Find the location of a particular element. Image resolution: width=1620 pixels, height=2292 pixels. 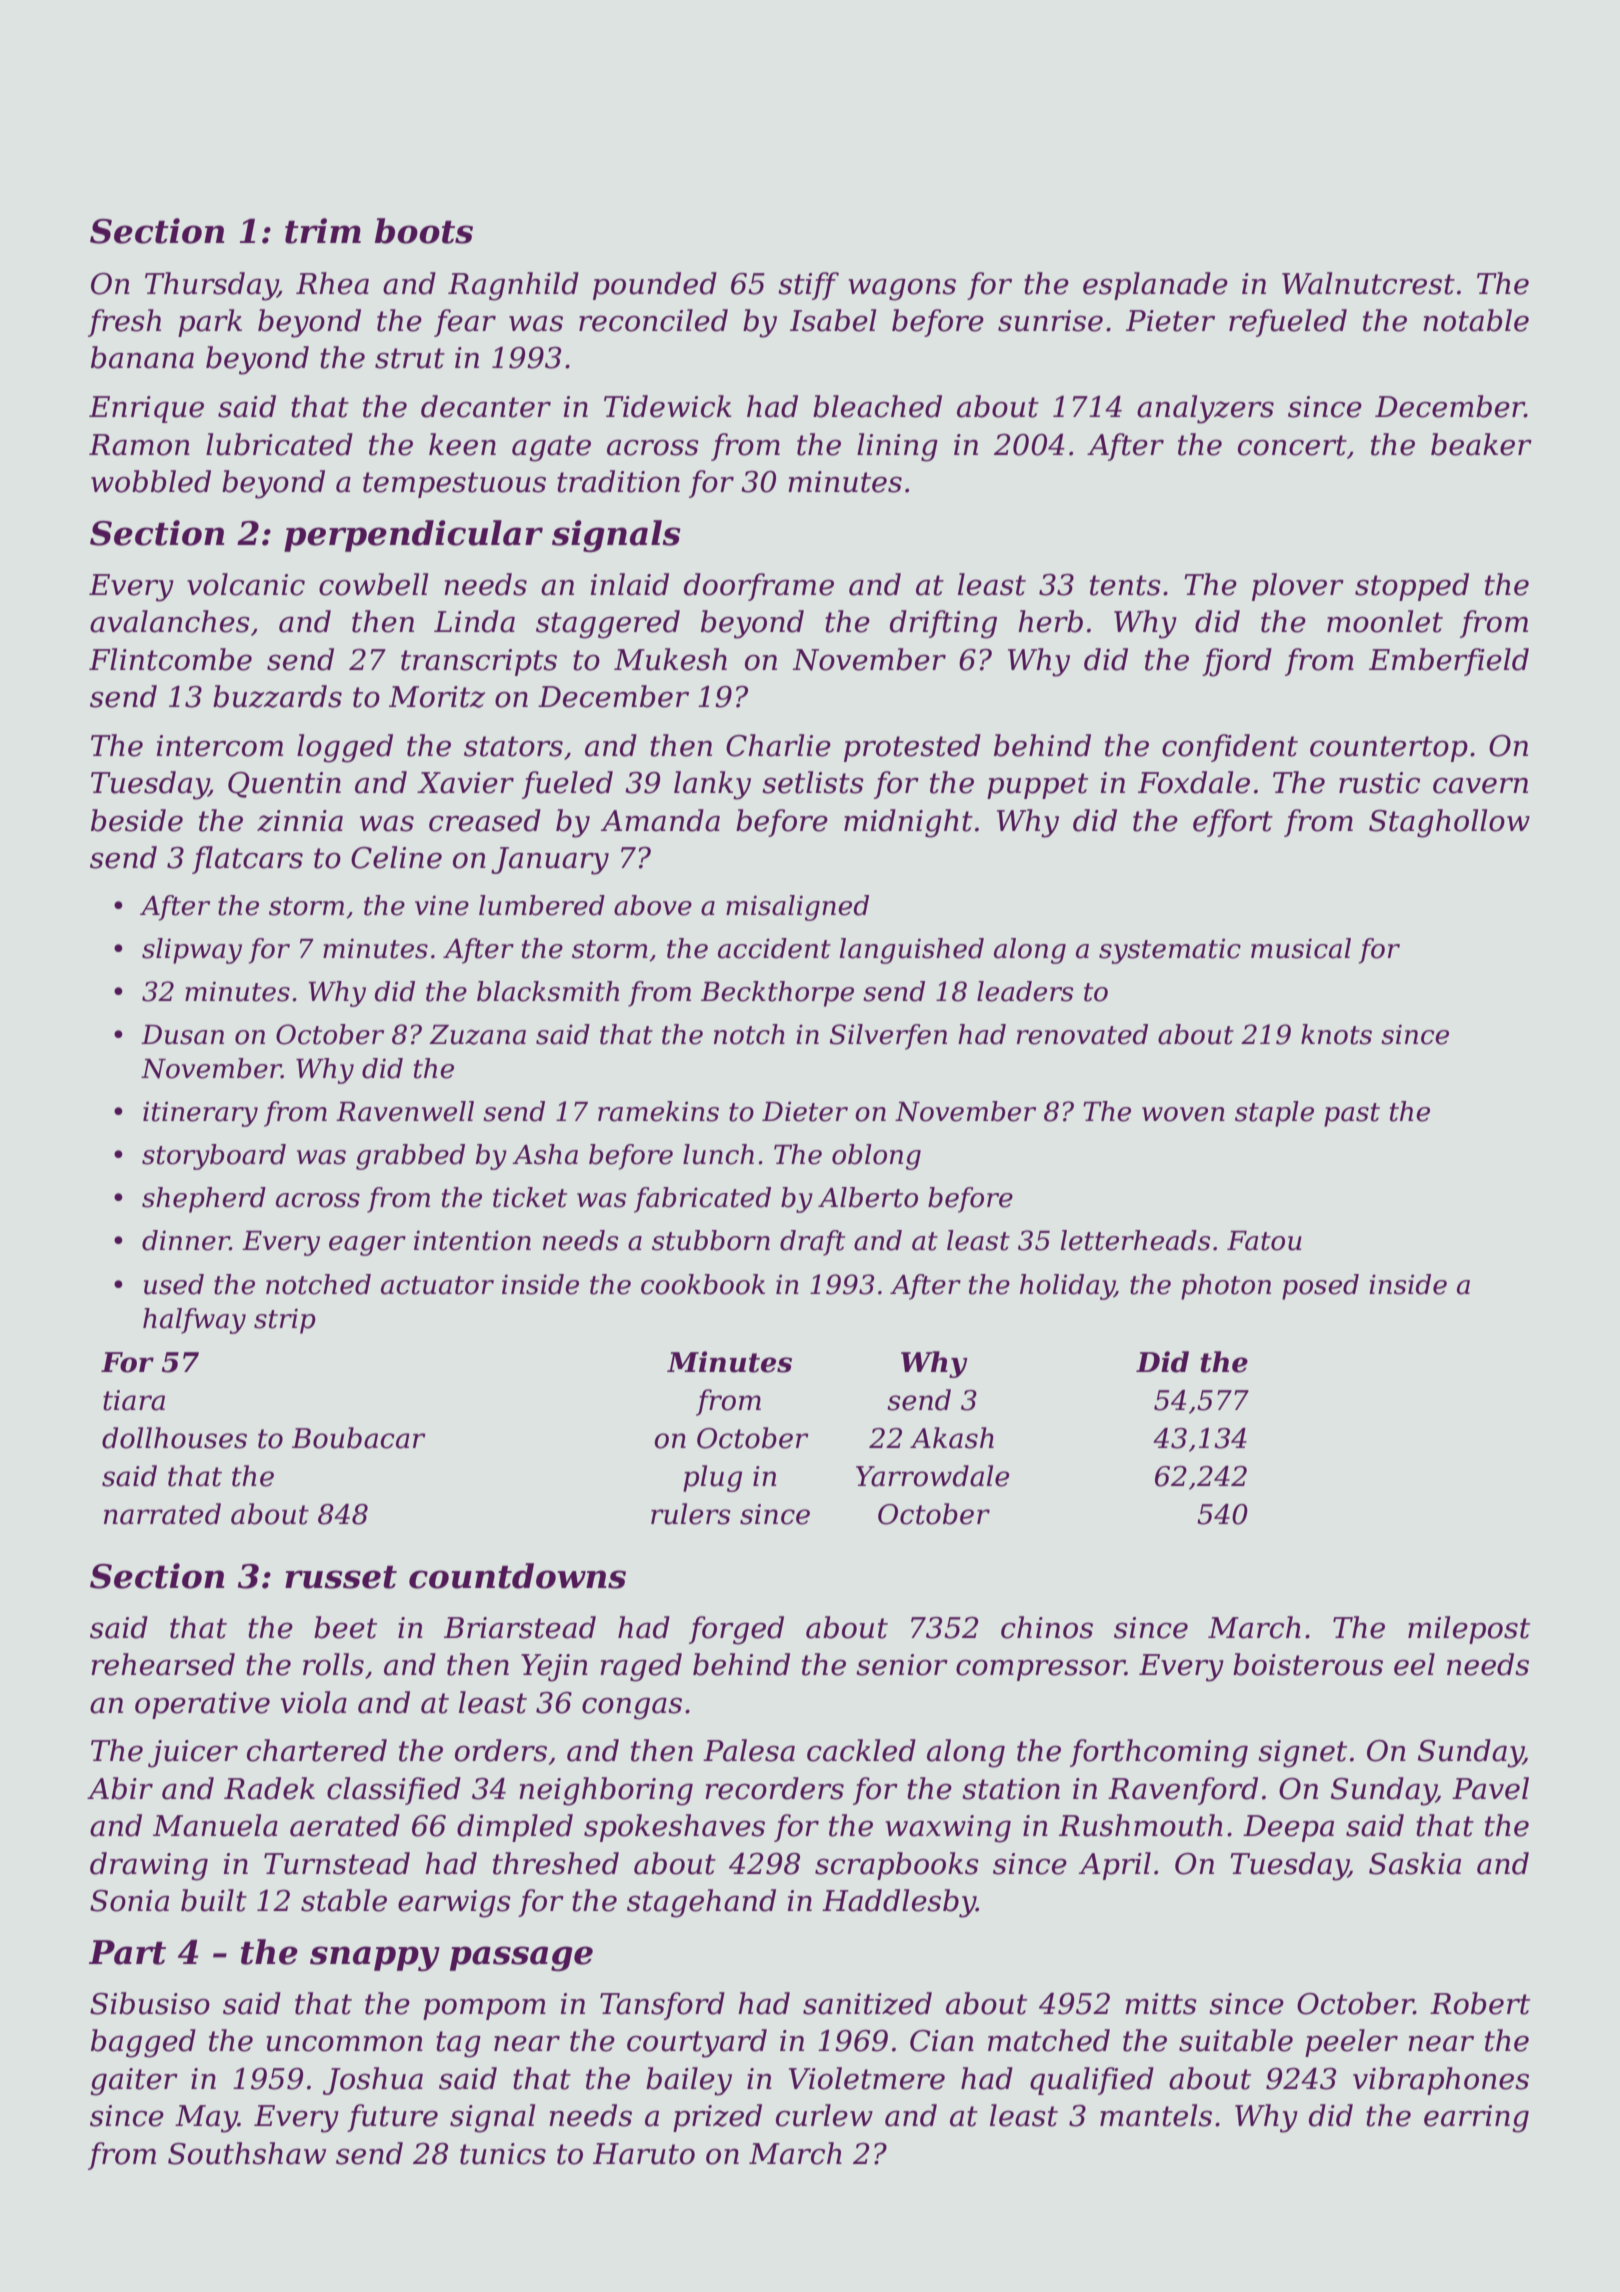

blacksmith is located at coordinates (548, 991).
